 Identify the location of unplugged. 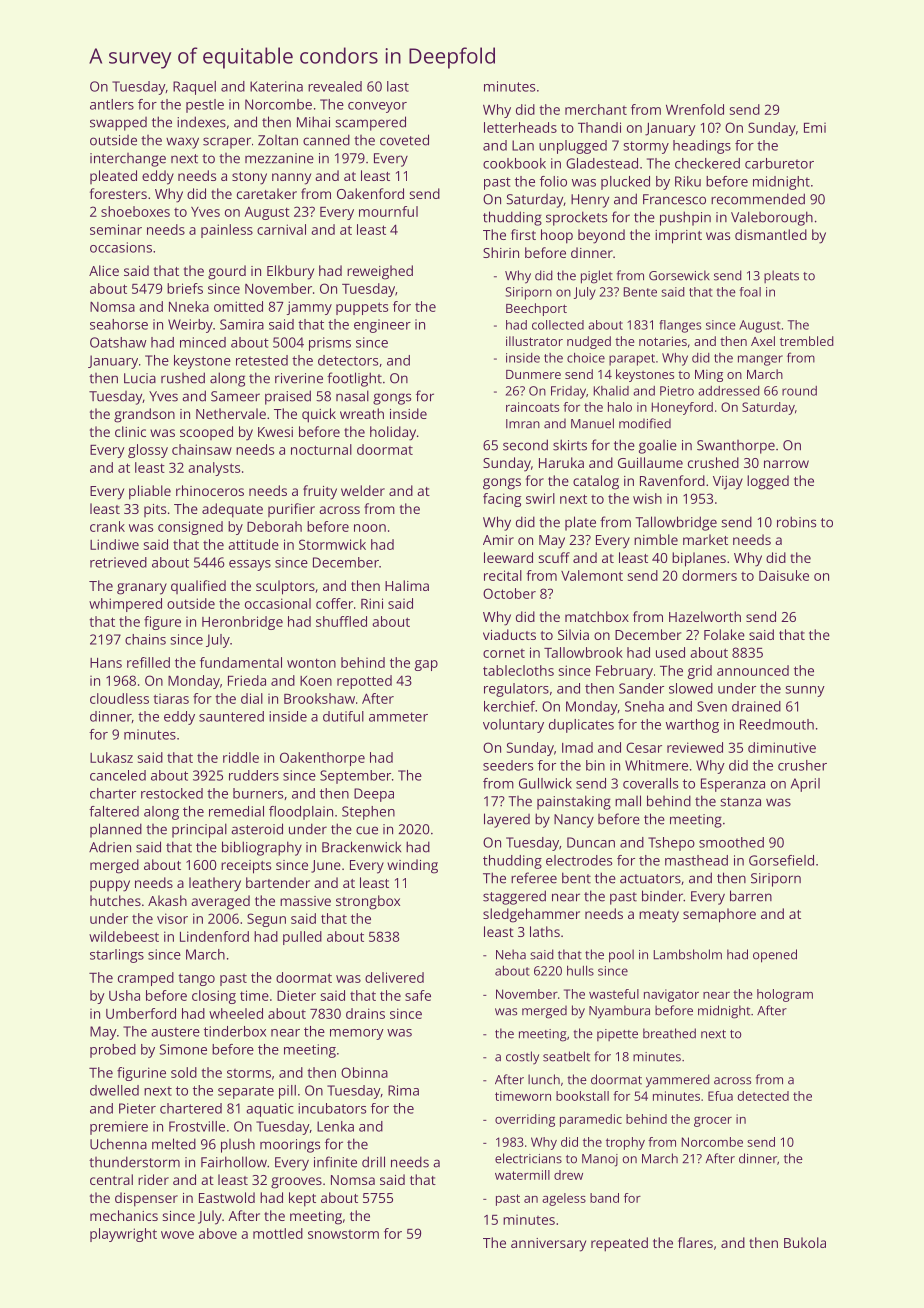
(573, 147).
